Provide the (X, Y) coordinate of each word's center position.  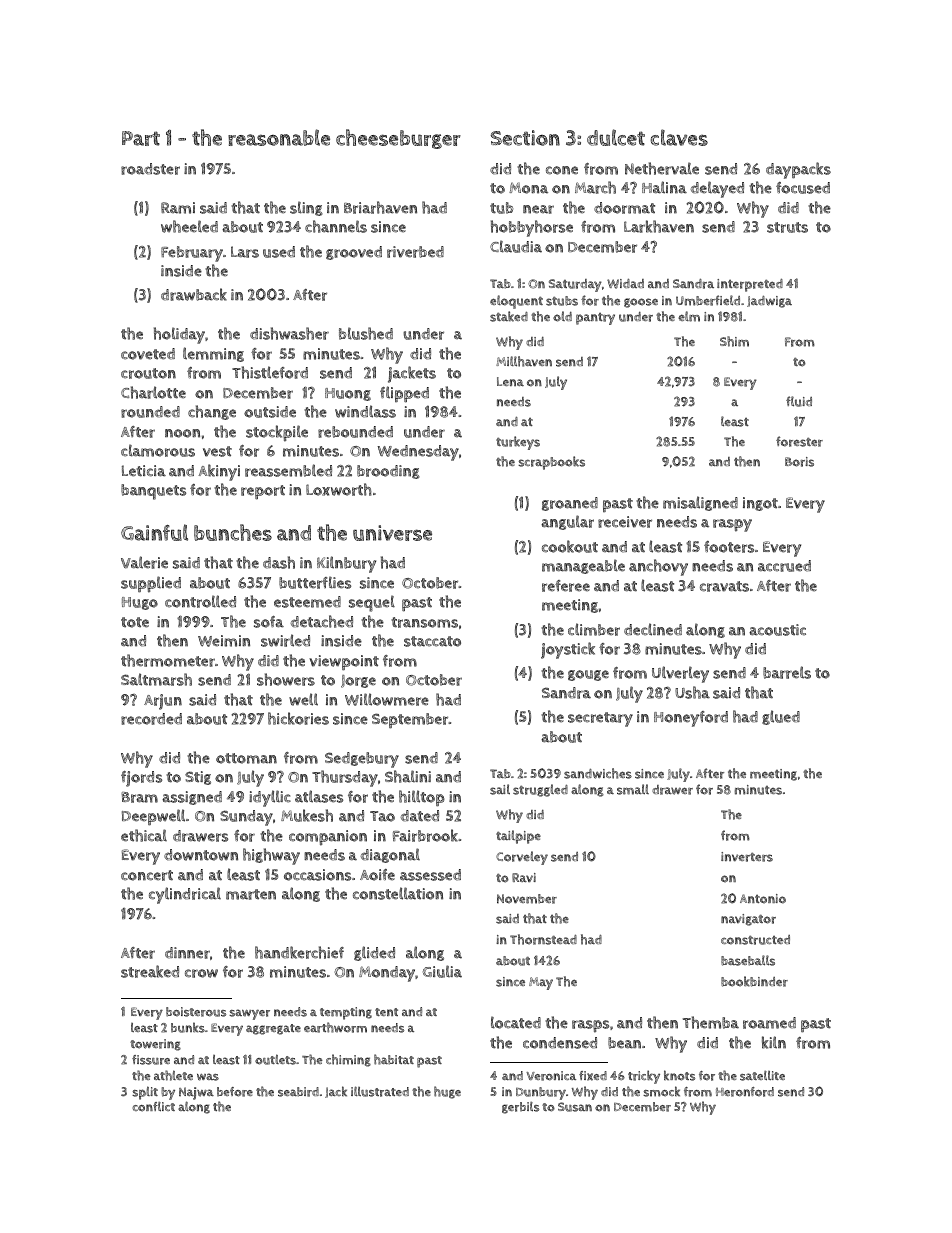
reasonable (279, 137)
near (538, 209)
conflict (153, 1107)
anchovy (658, 567)
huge (447, 1092)
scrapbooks (551, 463)
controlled (200, 601)
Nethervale (662, 168)
